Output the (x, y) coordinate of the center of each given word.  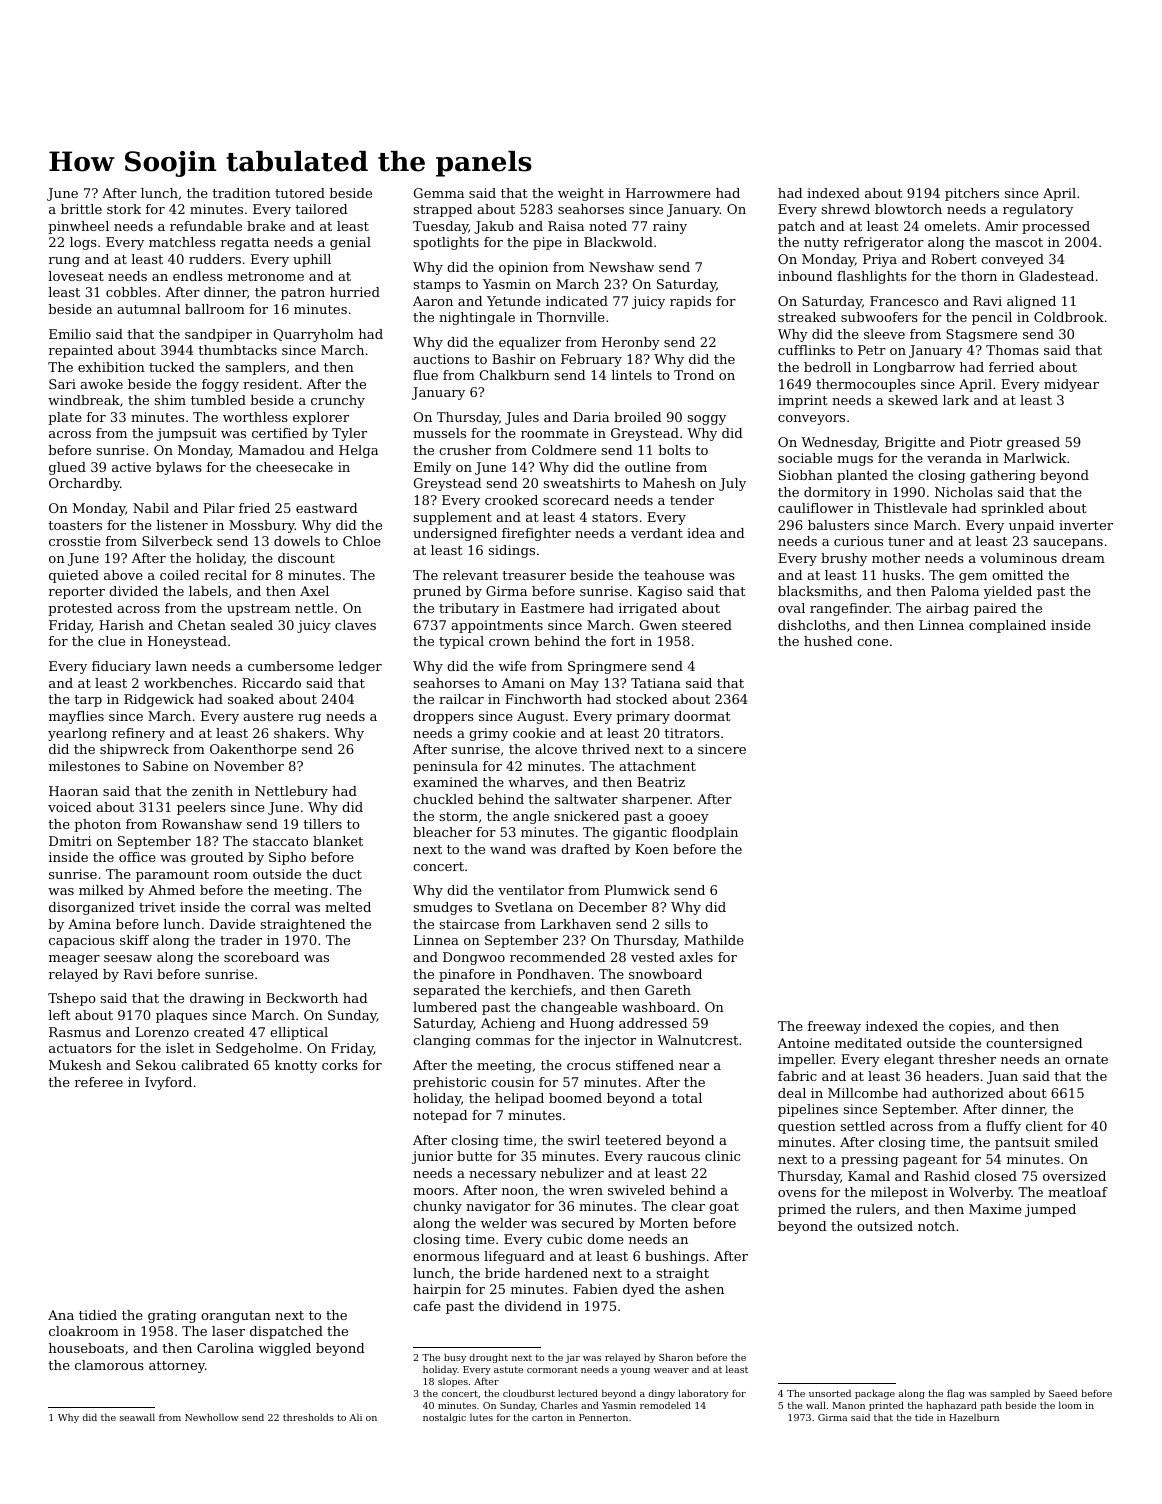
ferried (1011, 367)
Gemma (439, 193)
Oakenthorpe (253, 750)
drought (489, 1358)
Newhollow (212, 1417)
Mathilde (714, 940)
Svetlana (524, 907)
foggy (220, 385)
